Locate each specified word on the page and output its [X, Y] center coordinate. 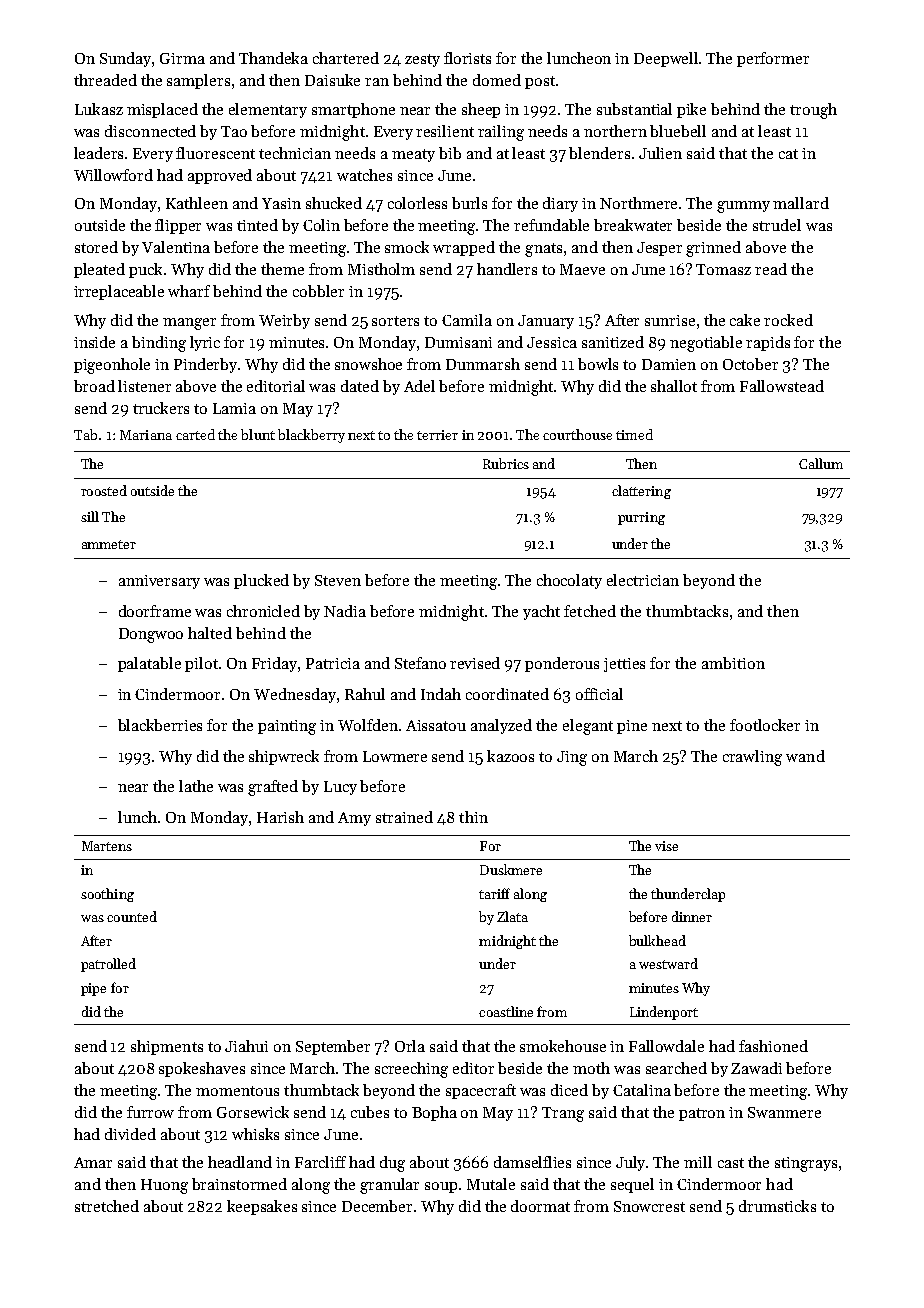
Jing [572, 758]
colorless [417, 203]
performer [773, 59]
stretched [107, 1206]
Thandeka [273, 58]
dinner [692, 916]
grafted [273, 788]
